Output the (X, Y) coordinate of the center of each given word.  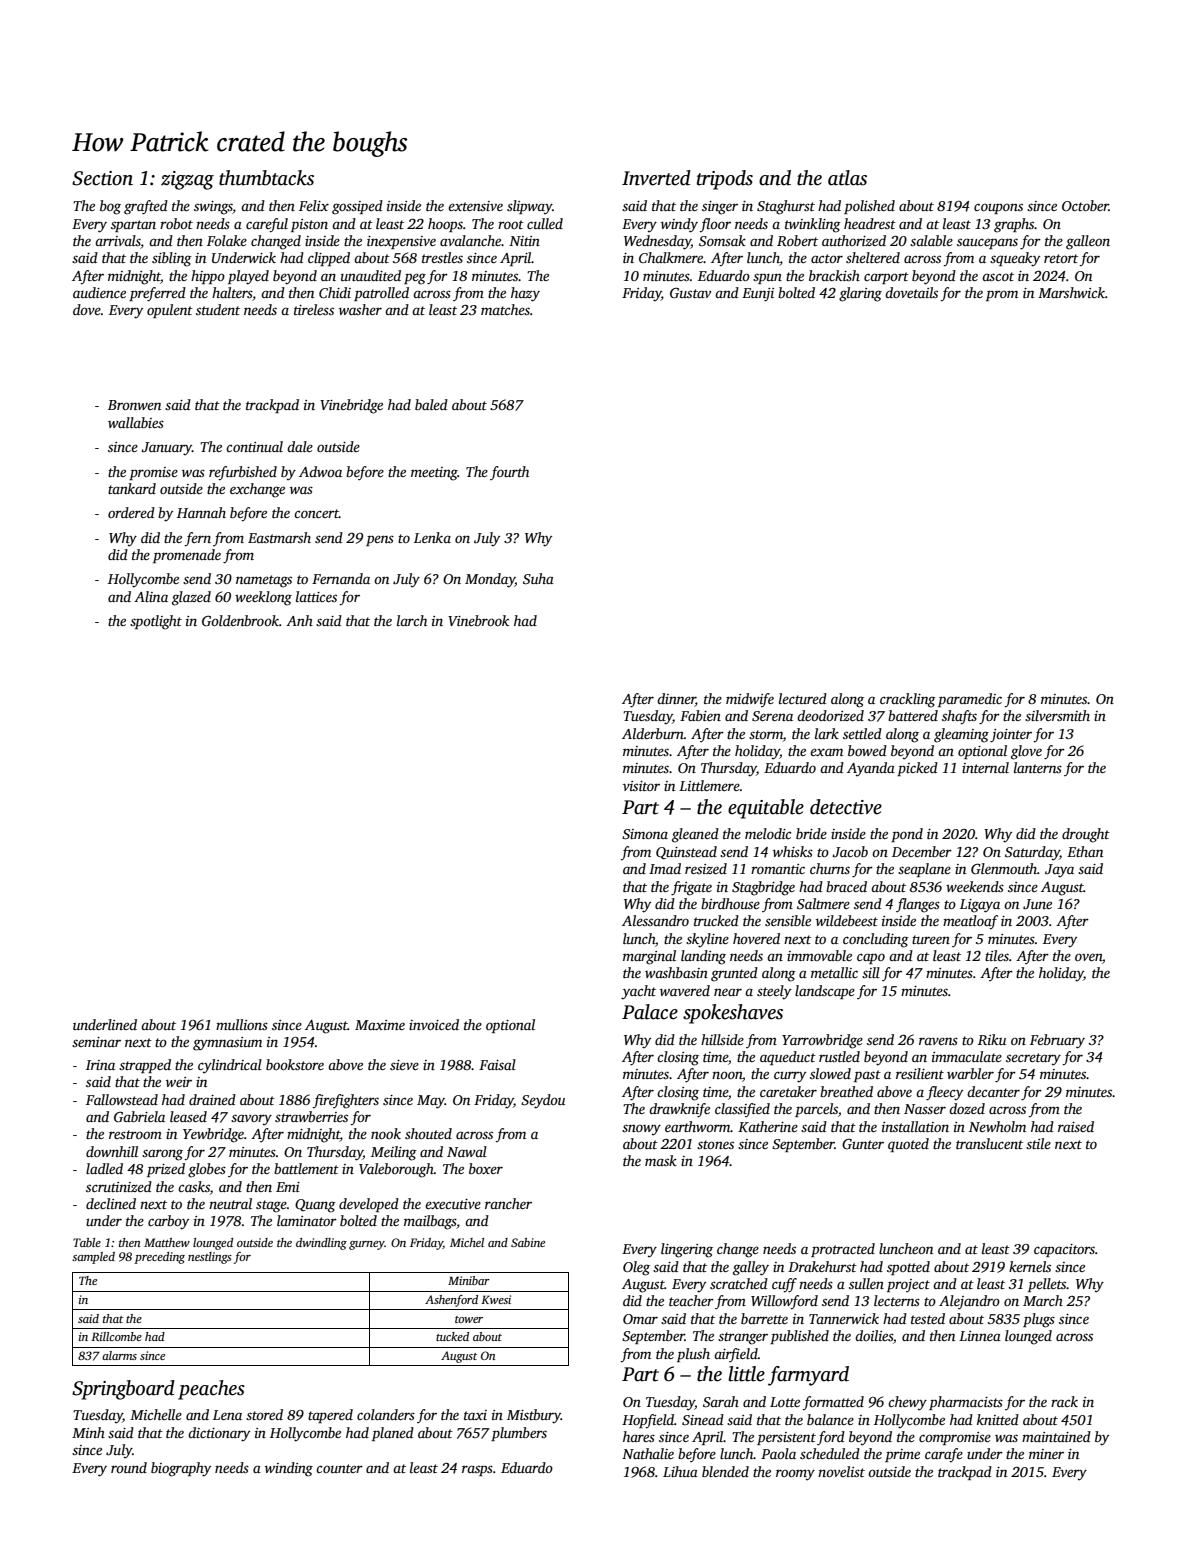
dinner (676, 699)
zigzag (187, 180)
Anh (299, 620)
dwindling (321, 1244)
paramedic (970, 700)
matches (505, 309)
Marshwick (1071, 292)
